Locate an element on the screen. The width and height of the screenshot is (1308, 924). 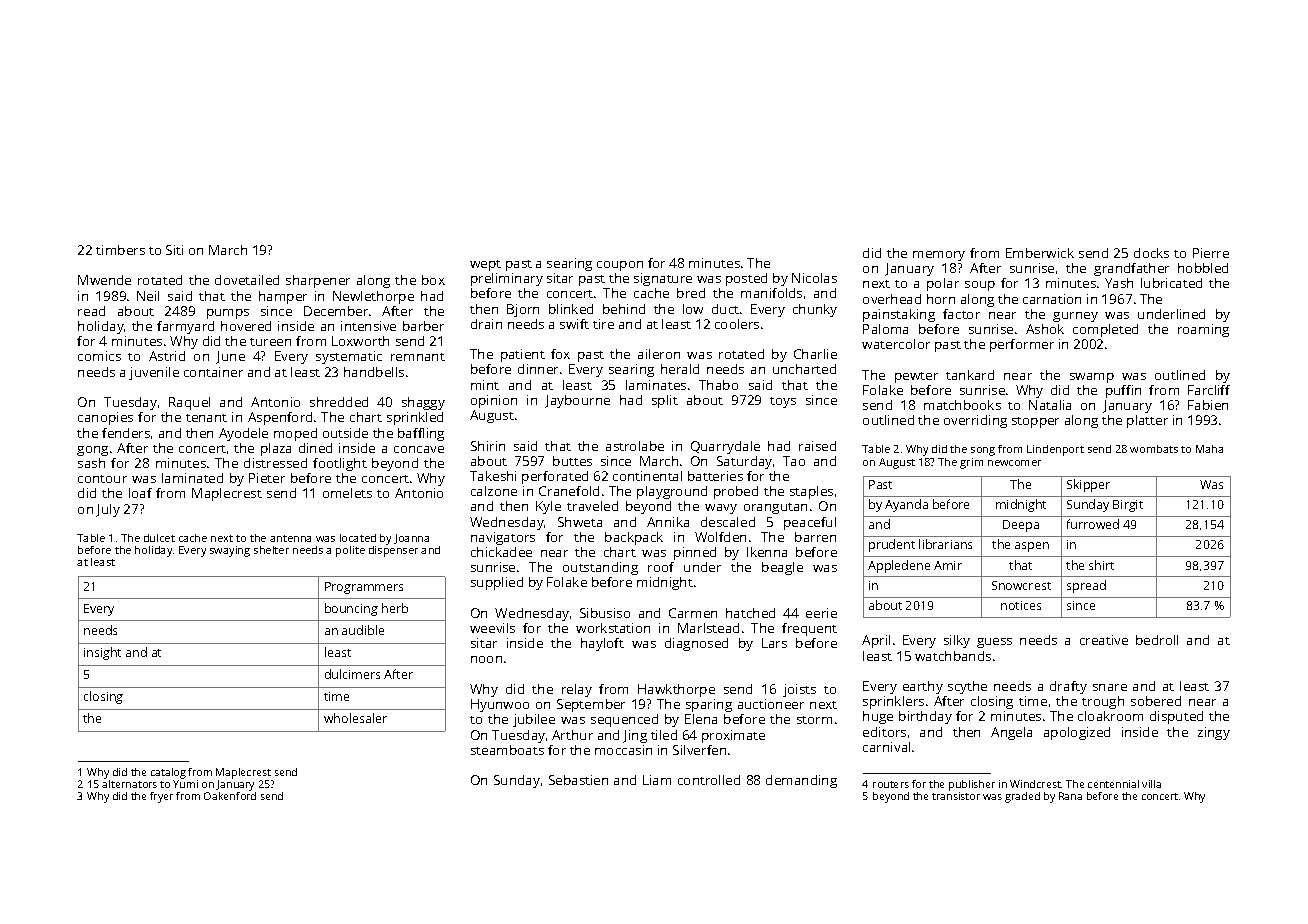
furrowed is located at coordinates (1093, 524).
